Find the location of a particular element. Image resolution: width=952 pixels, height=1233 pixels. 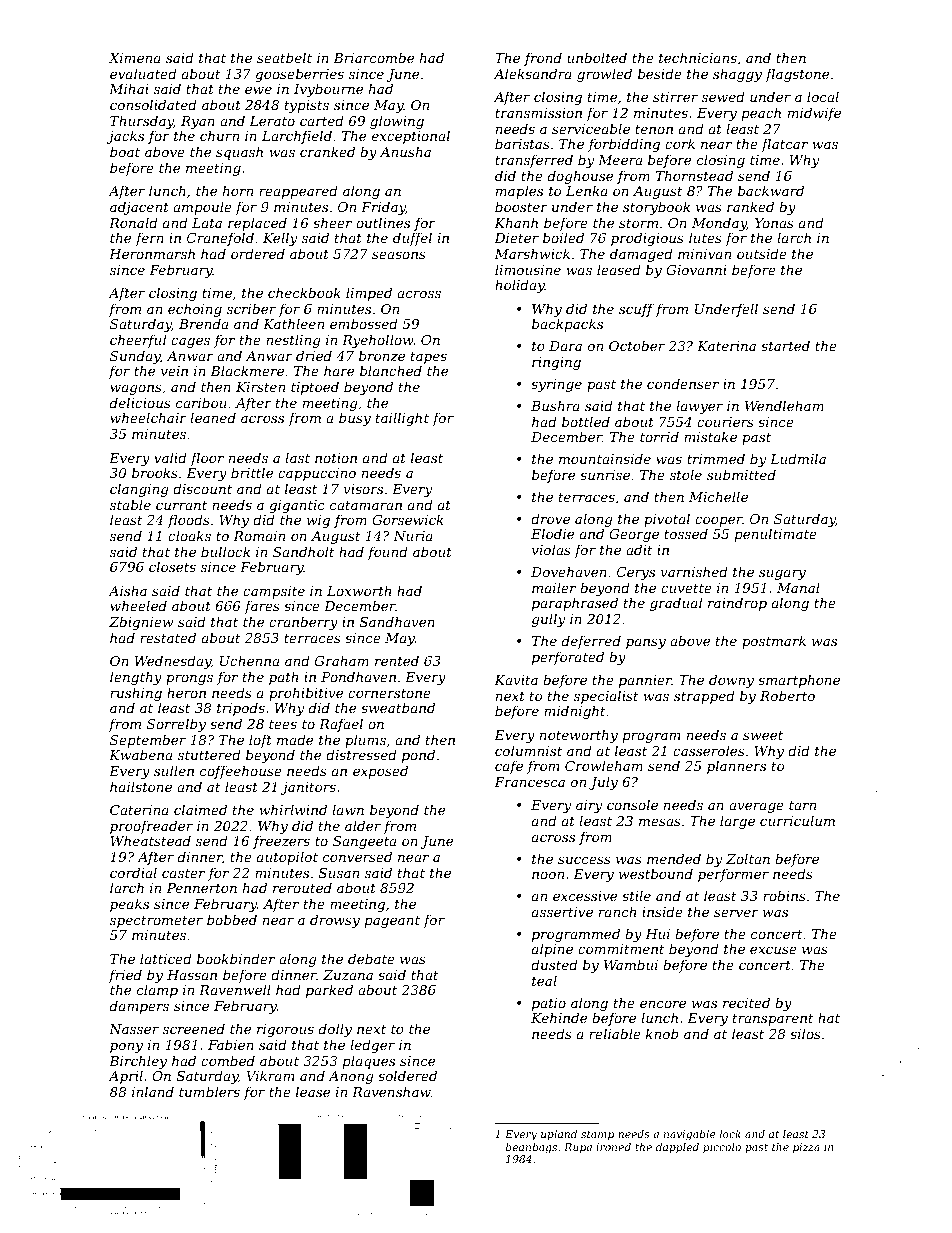

Yonas is located at coordinates (774, 223).
